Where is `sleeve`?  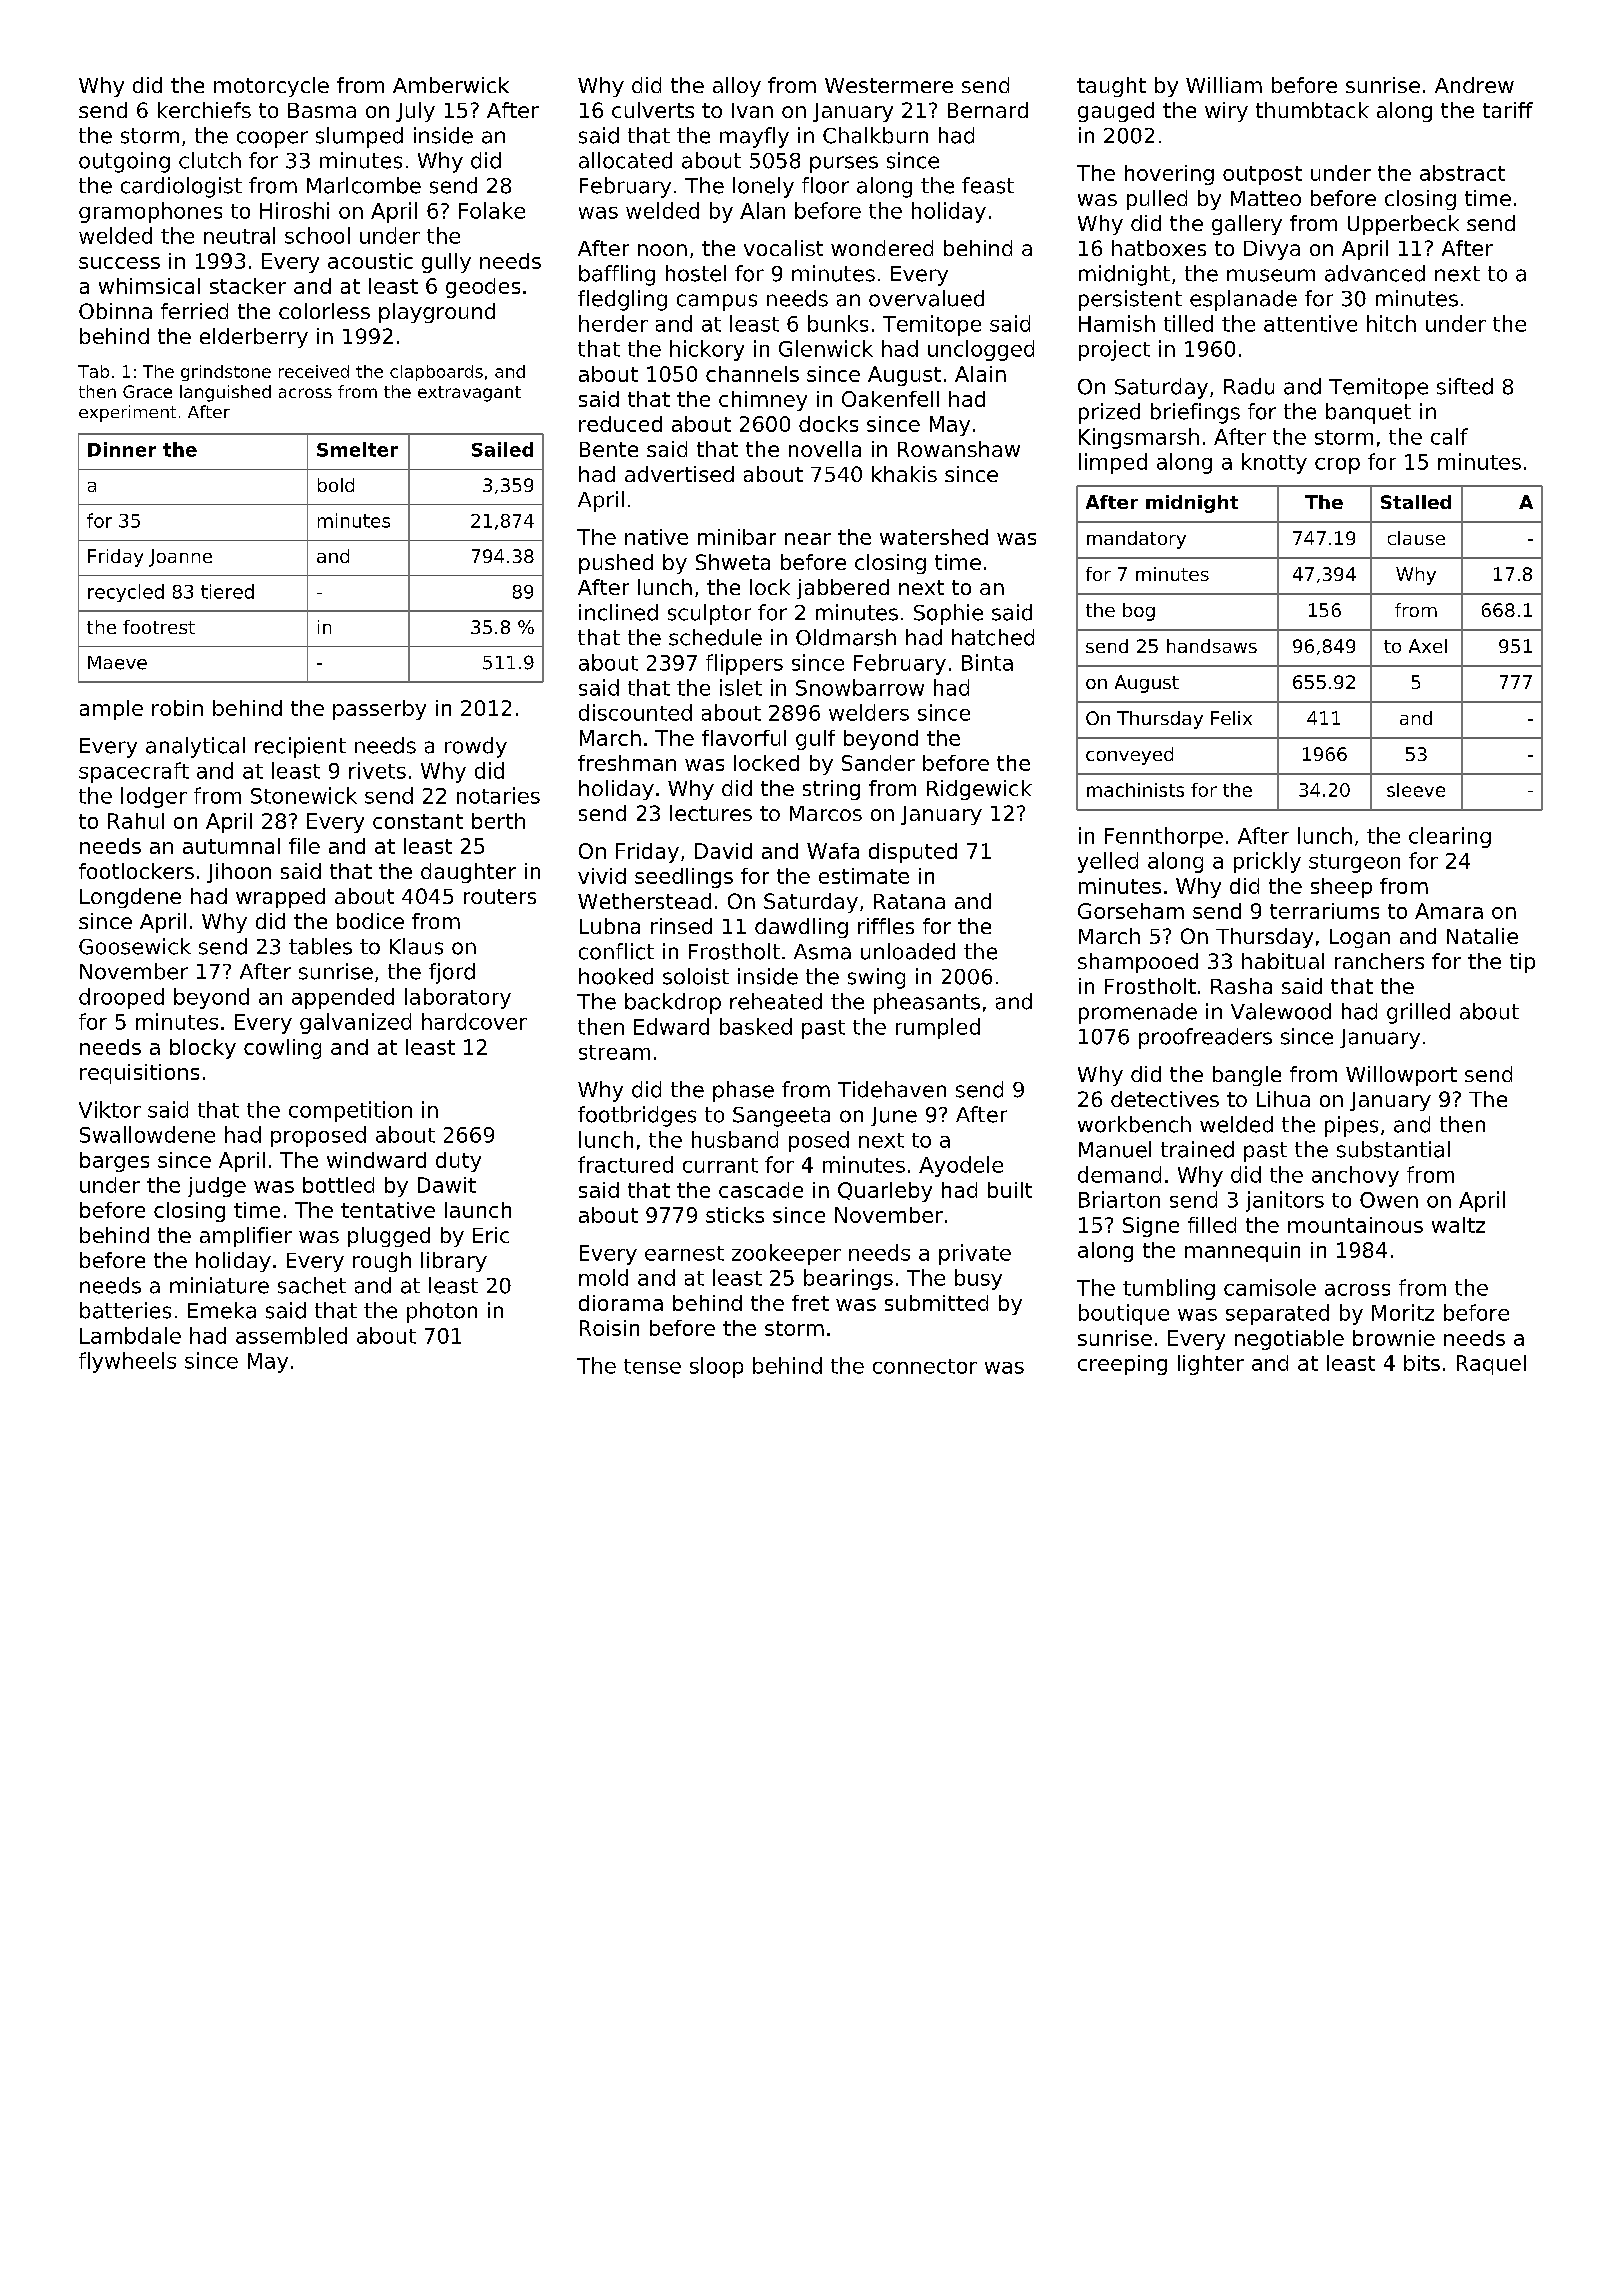
sleeve is located at coordinates (1416, 790).
